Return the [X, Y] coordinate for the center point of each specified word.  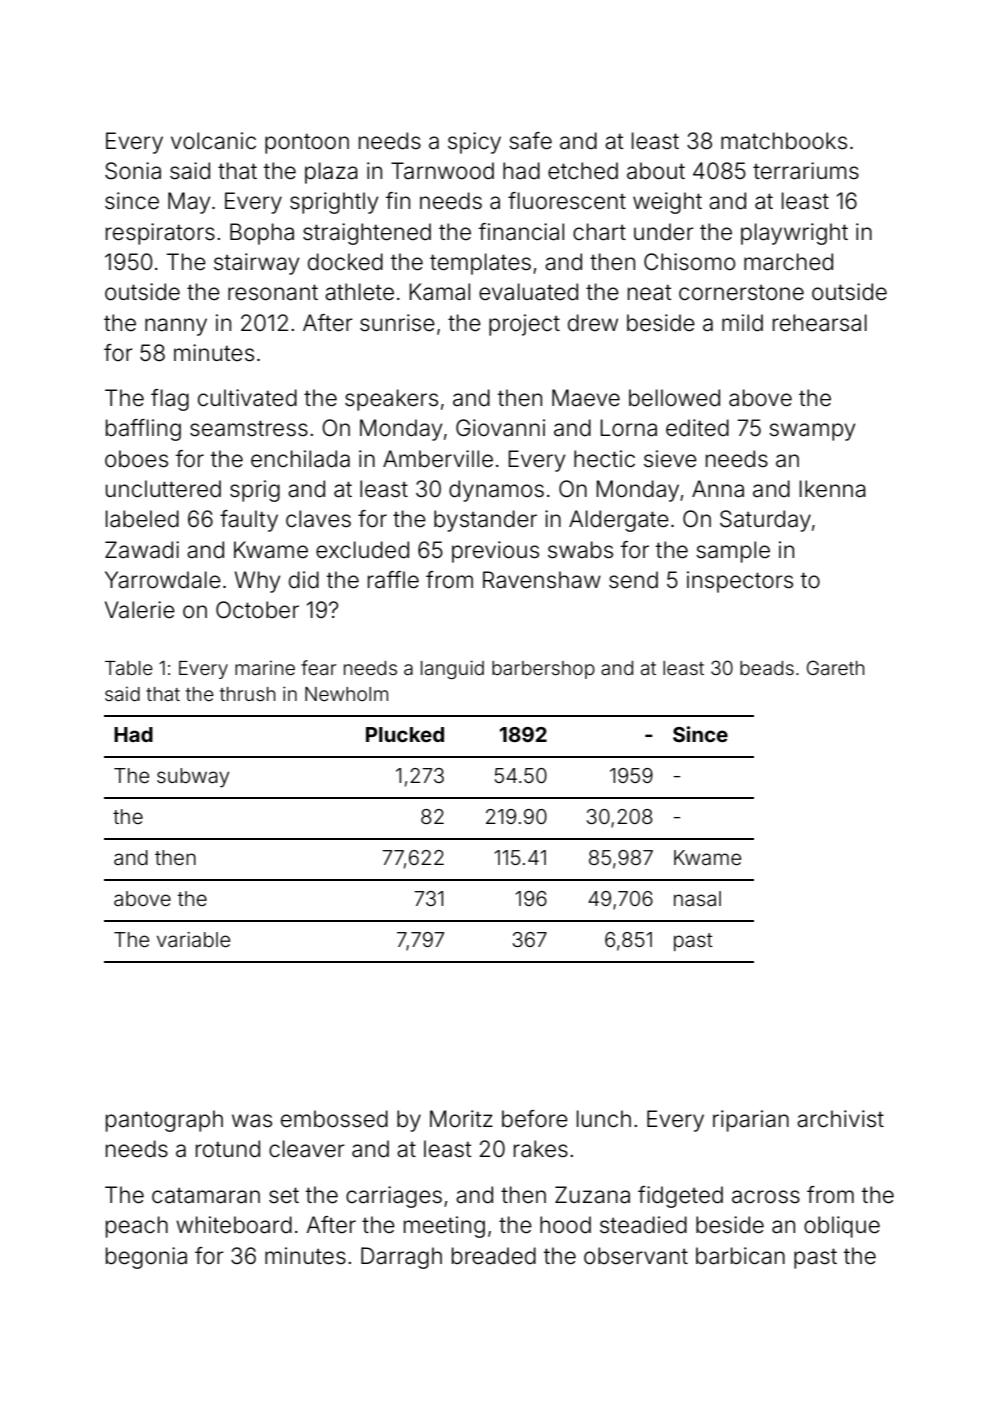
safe [530, 141]
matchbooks [784, 141]
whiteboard [234, 1225]
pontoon [307, 143]
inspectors [740, 582]
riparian [751, 1121]
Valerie [140, 610]
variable [193, 939]
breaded [494, 1256]
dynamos [496, 491]
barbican [740, 1256]
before [535, 1119]
